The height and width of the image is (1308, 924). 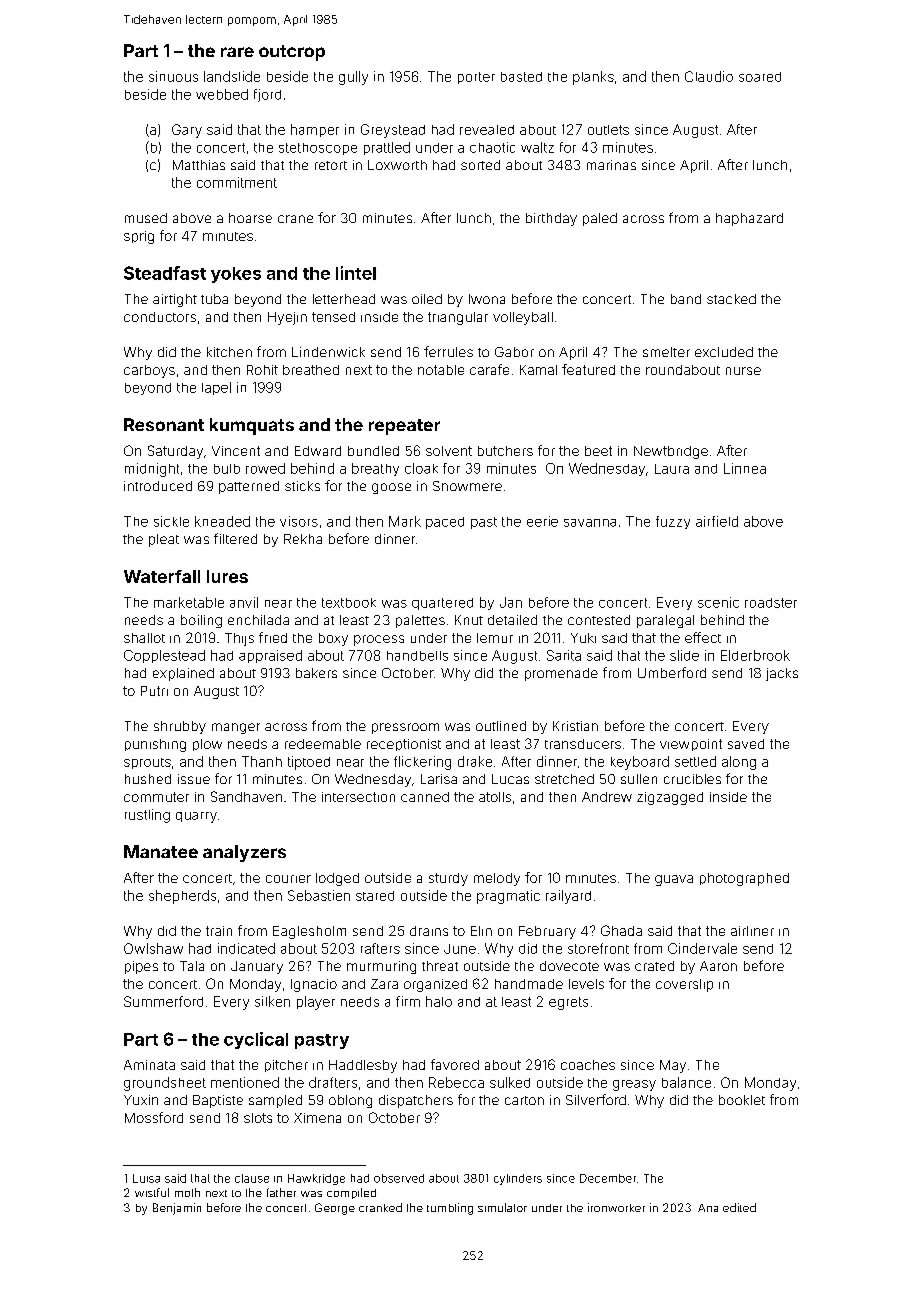 What do you see at coordinates (353, 78) in the image?
I see `gully` at bounding box center [353, 78].
